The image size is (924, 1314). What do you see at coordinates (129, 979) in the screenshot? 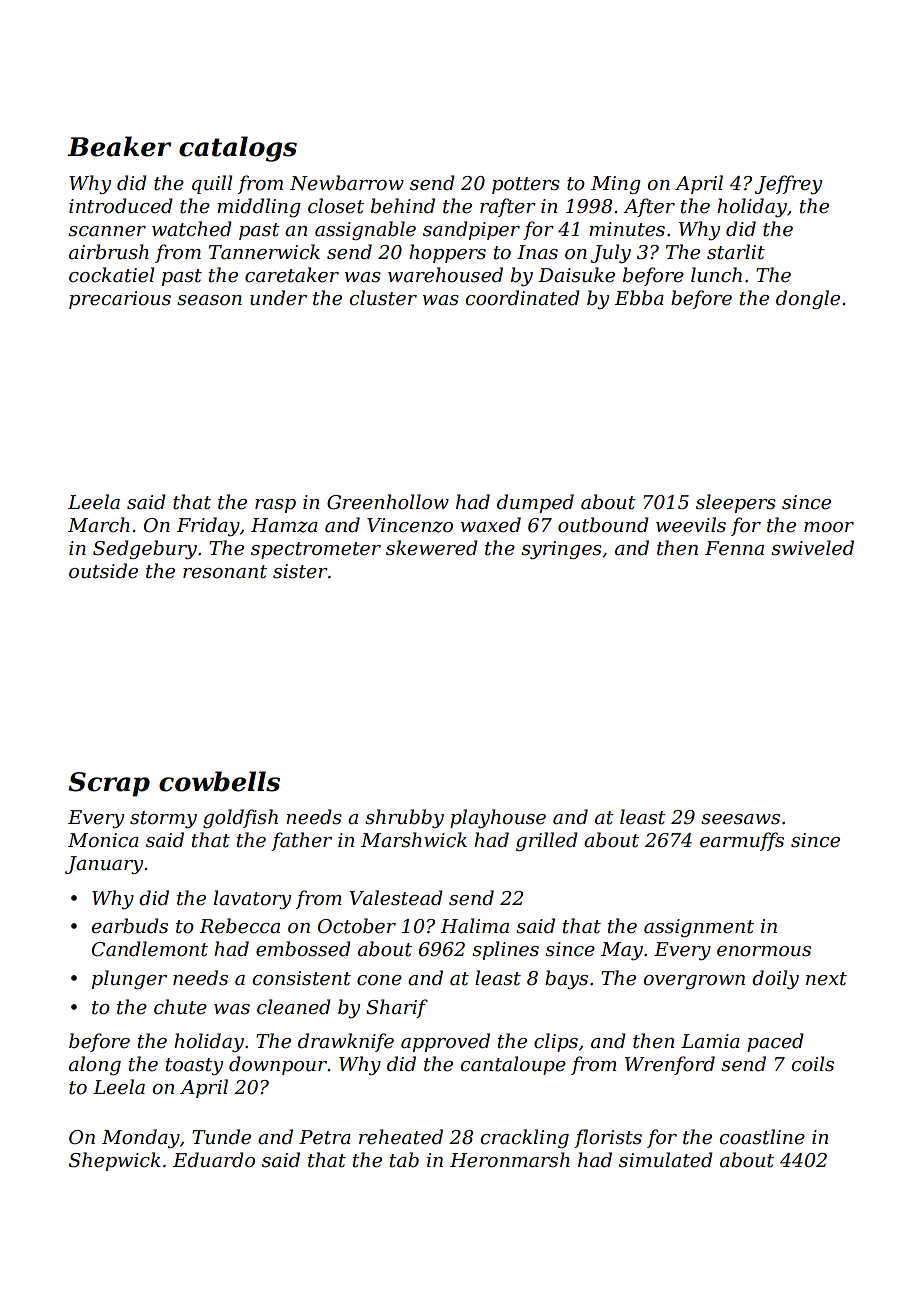
I see `plunger` at bounding box center [129, 979].
